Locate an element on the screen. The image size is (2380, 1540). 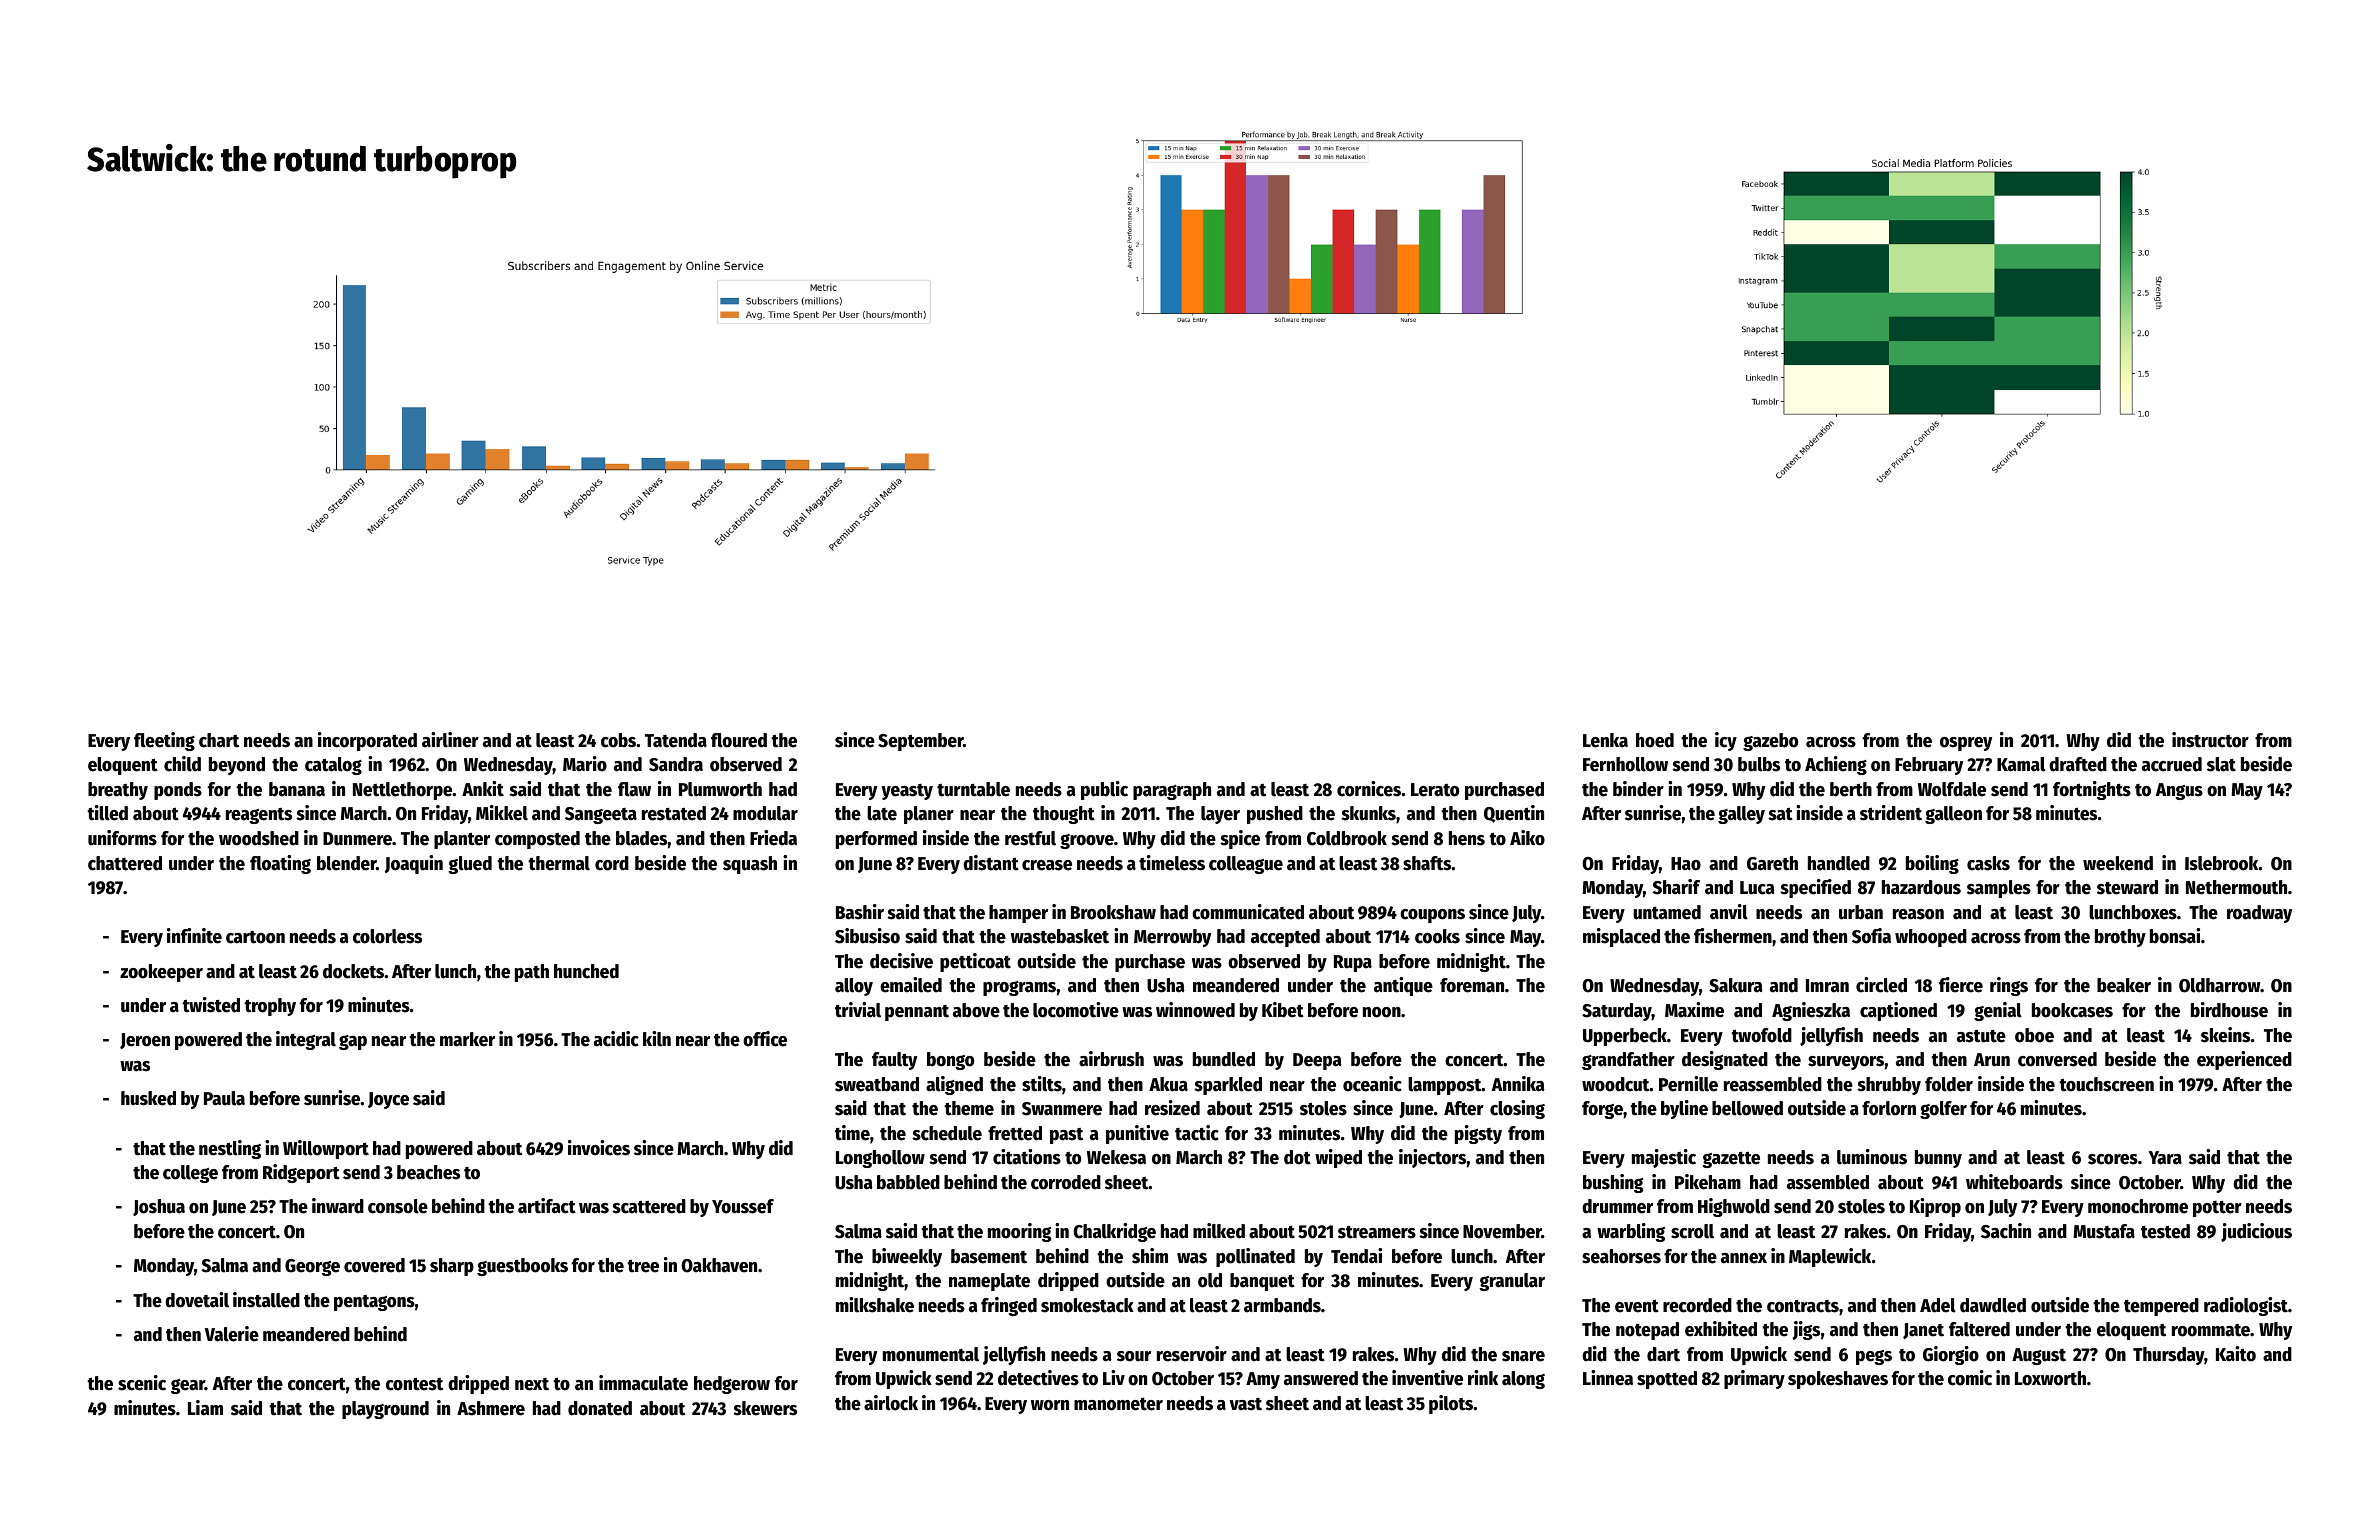
sour is located at coordinates (1134, 1356).
